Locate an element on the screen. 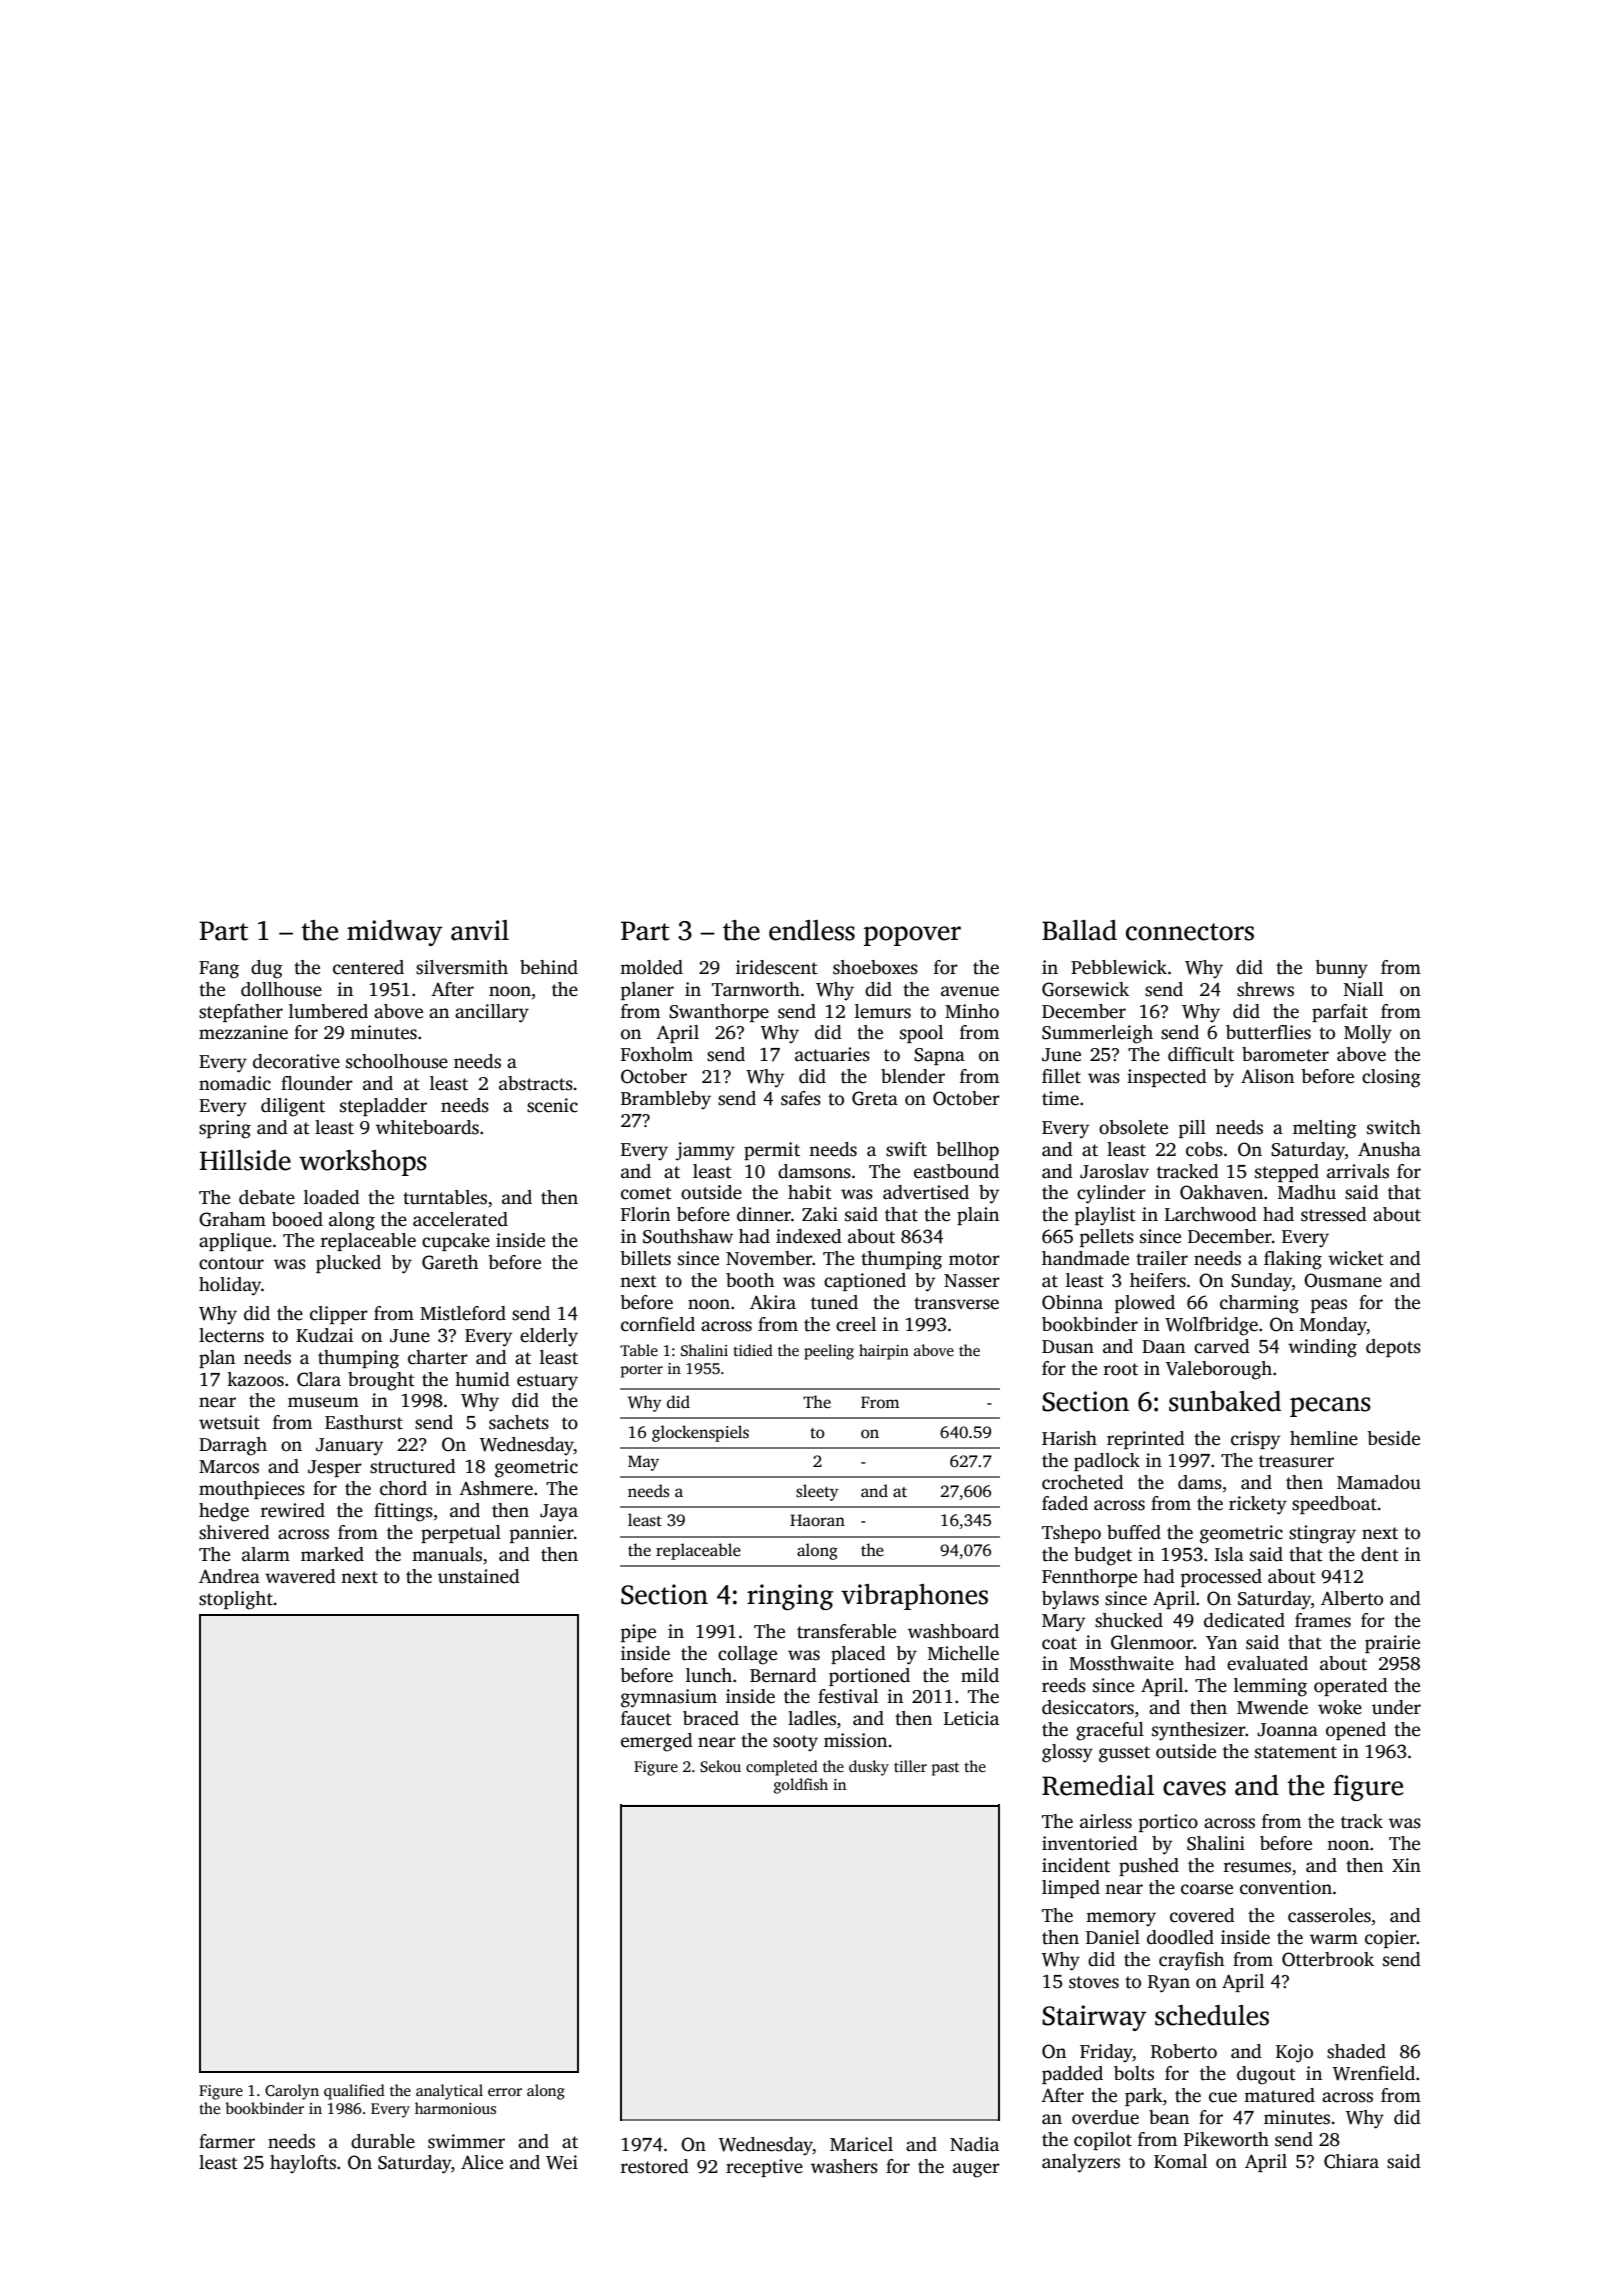  Alison is located at coordinates (1267, 1076).
